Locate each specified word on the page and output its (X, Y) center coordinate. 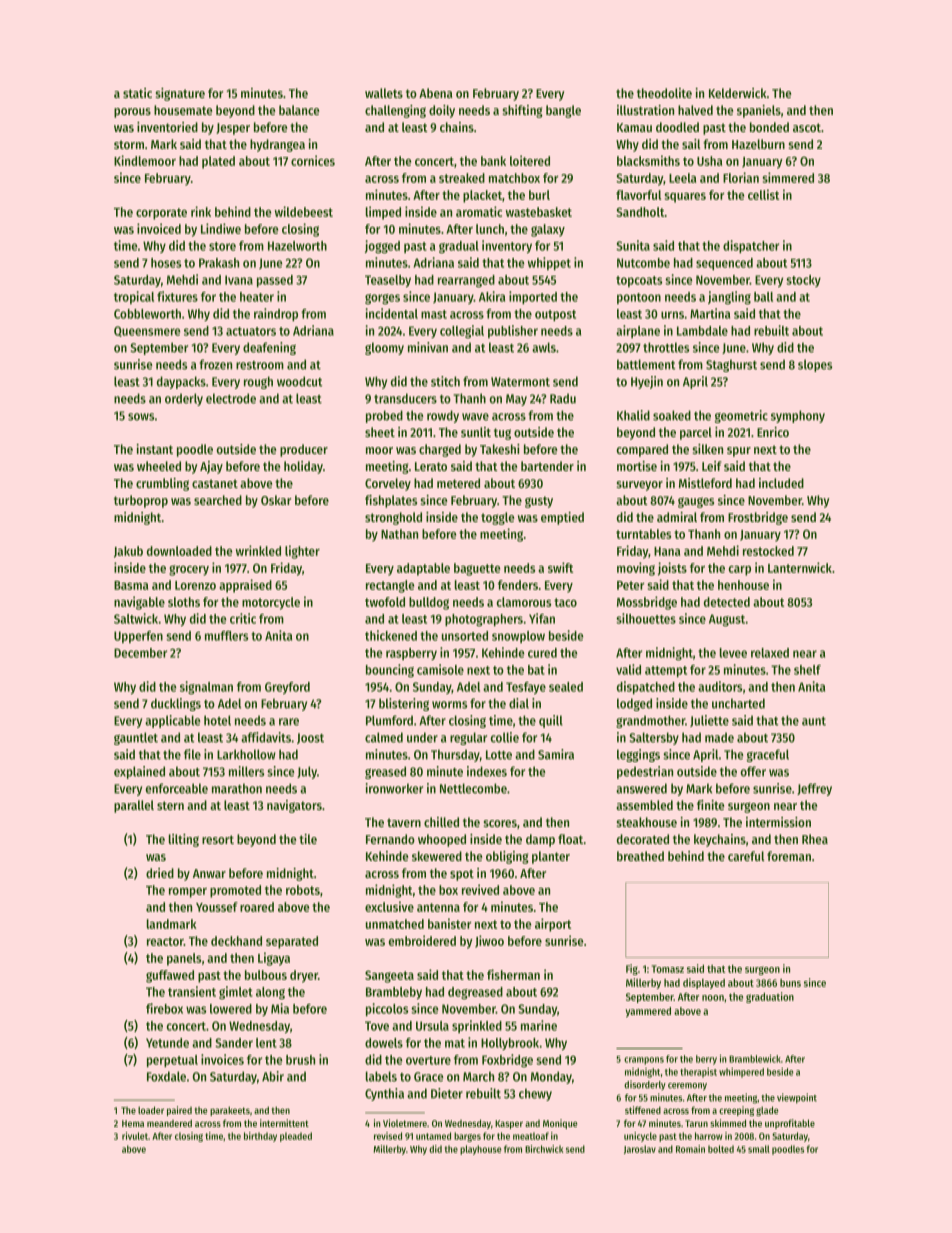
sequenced (724, 264)
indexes (487, 771)
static (137, 93)
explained (139, 772)
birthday (260, 1137)
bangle (563, 111)
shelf (807, 670)
